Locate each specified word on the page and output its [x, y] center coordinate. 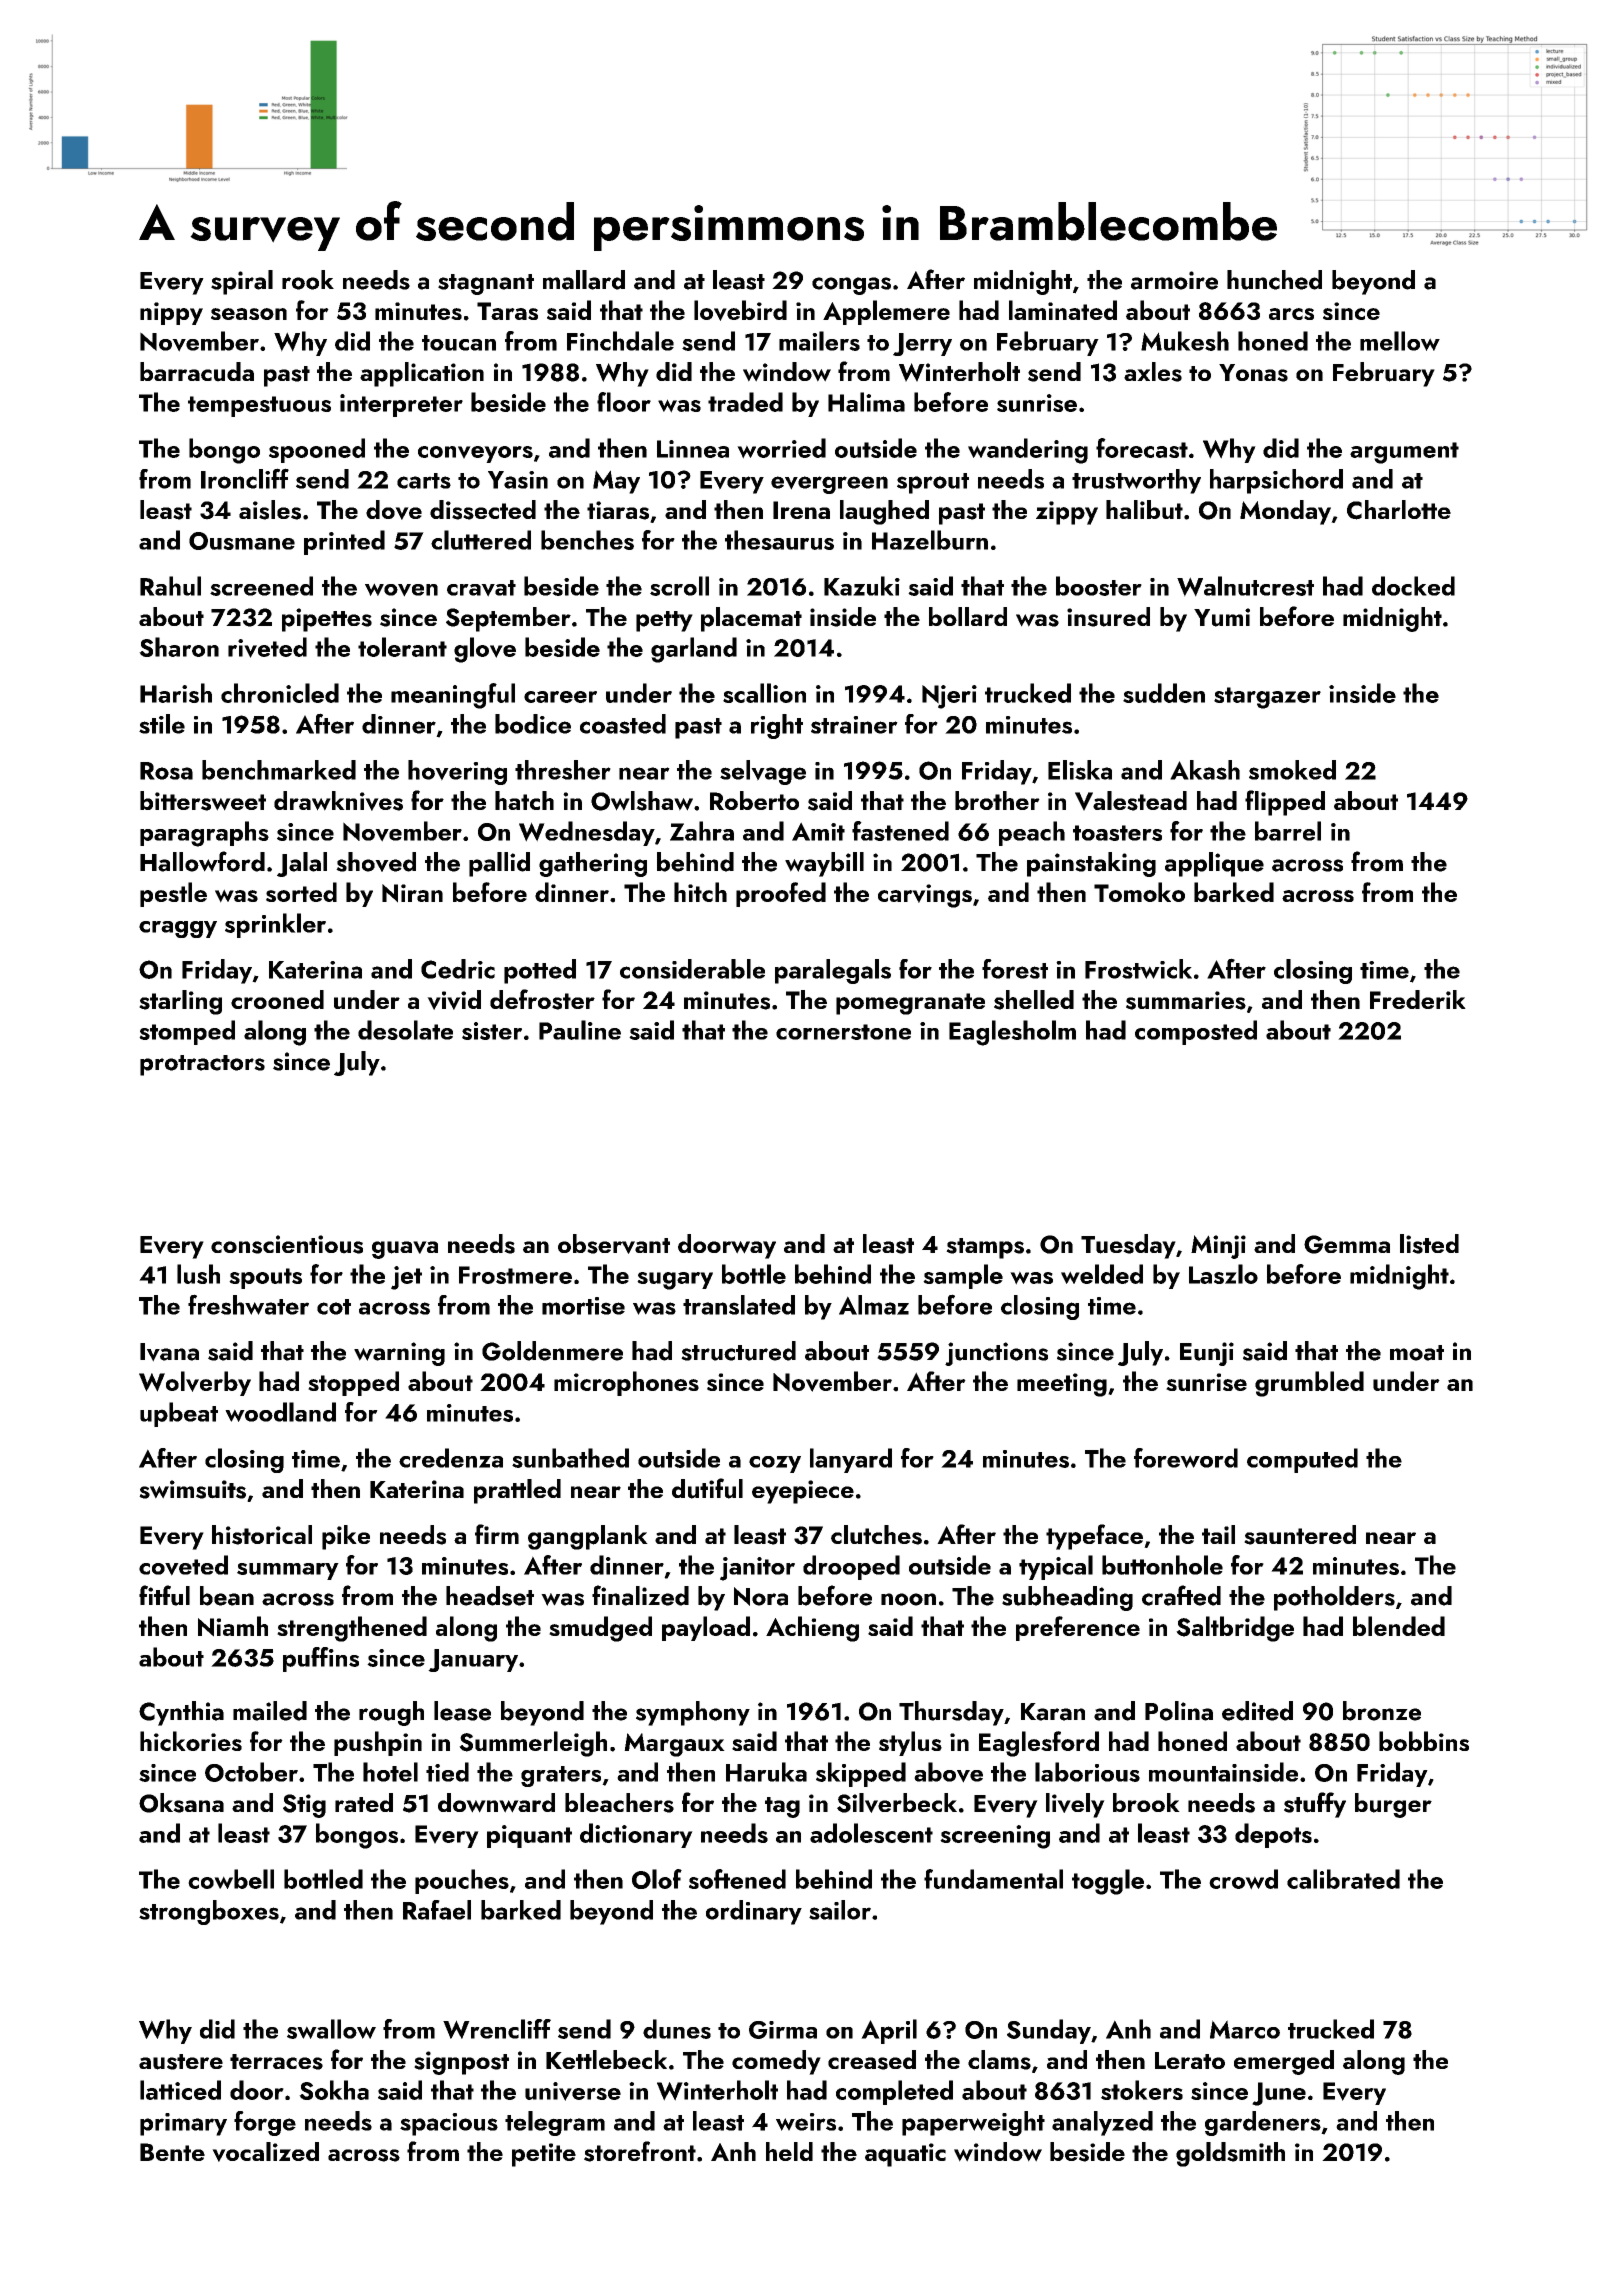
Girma [783, 2030]
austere [181, 2062]
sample [963, 1276]
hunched [1274, 280]
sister [492, 1031]
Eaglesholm [1012, 1033]
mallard [584, 280]
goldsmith [1230, 2154]
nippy [171, 313]
